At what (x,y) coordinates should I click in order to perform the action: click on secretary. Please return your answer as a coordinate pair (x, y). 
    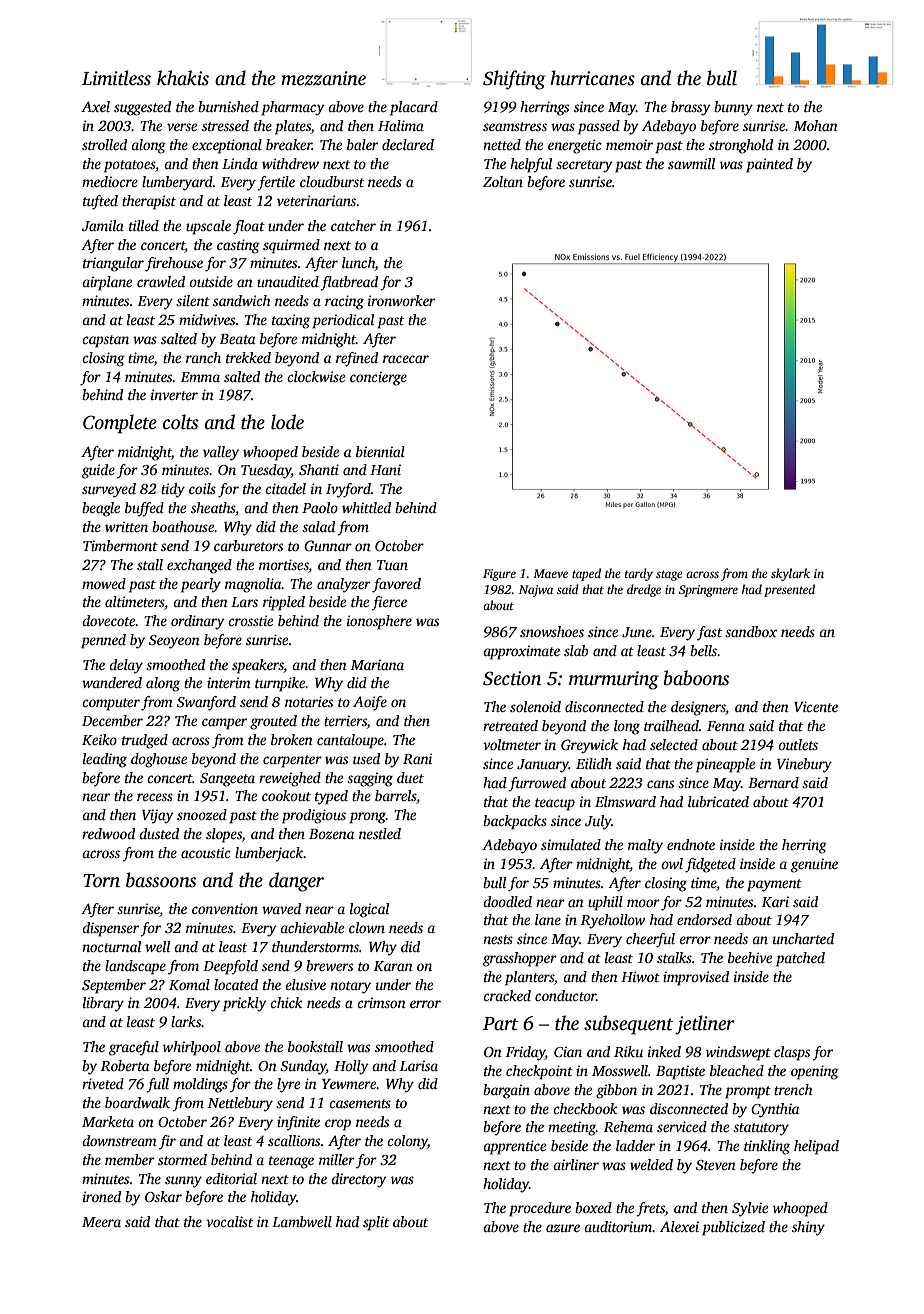
    Looking at the image, I should click on (584, 166).
